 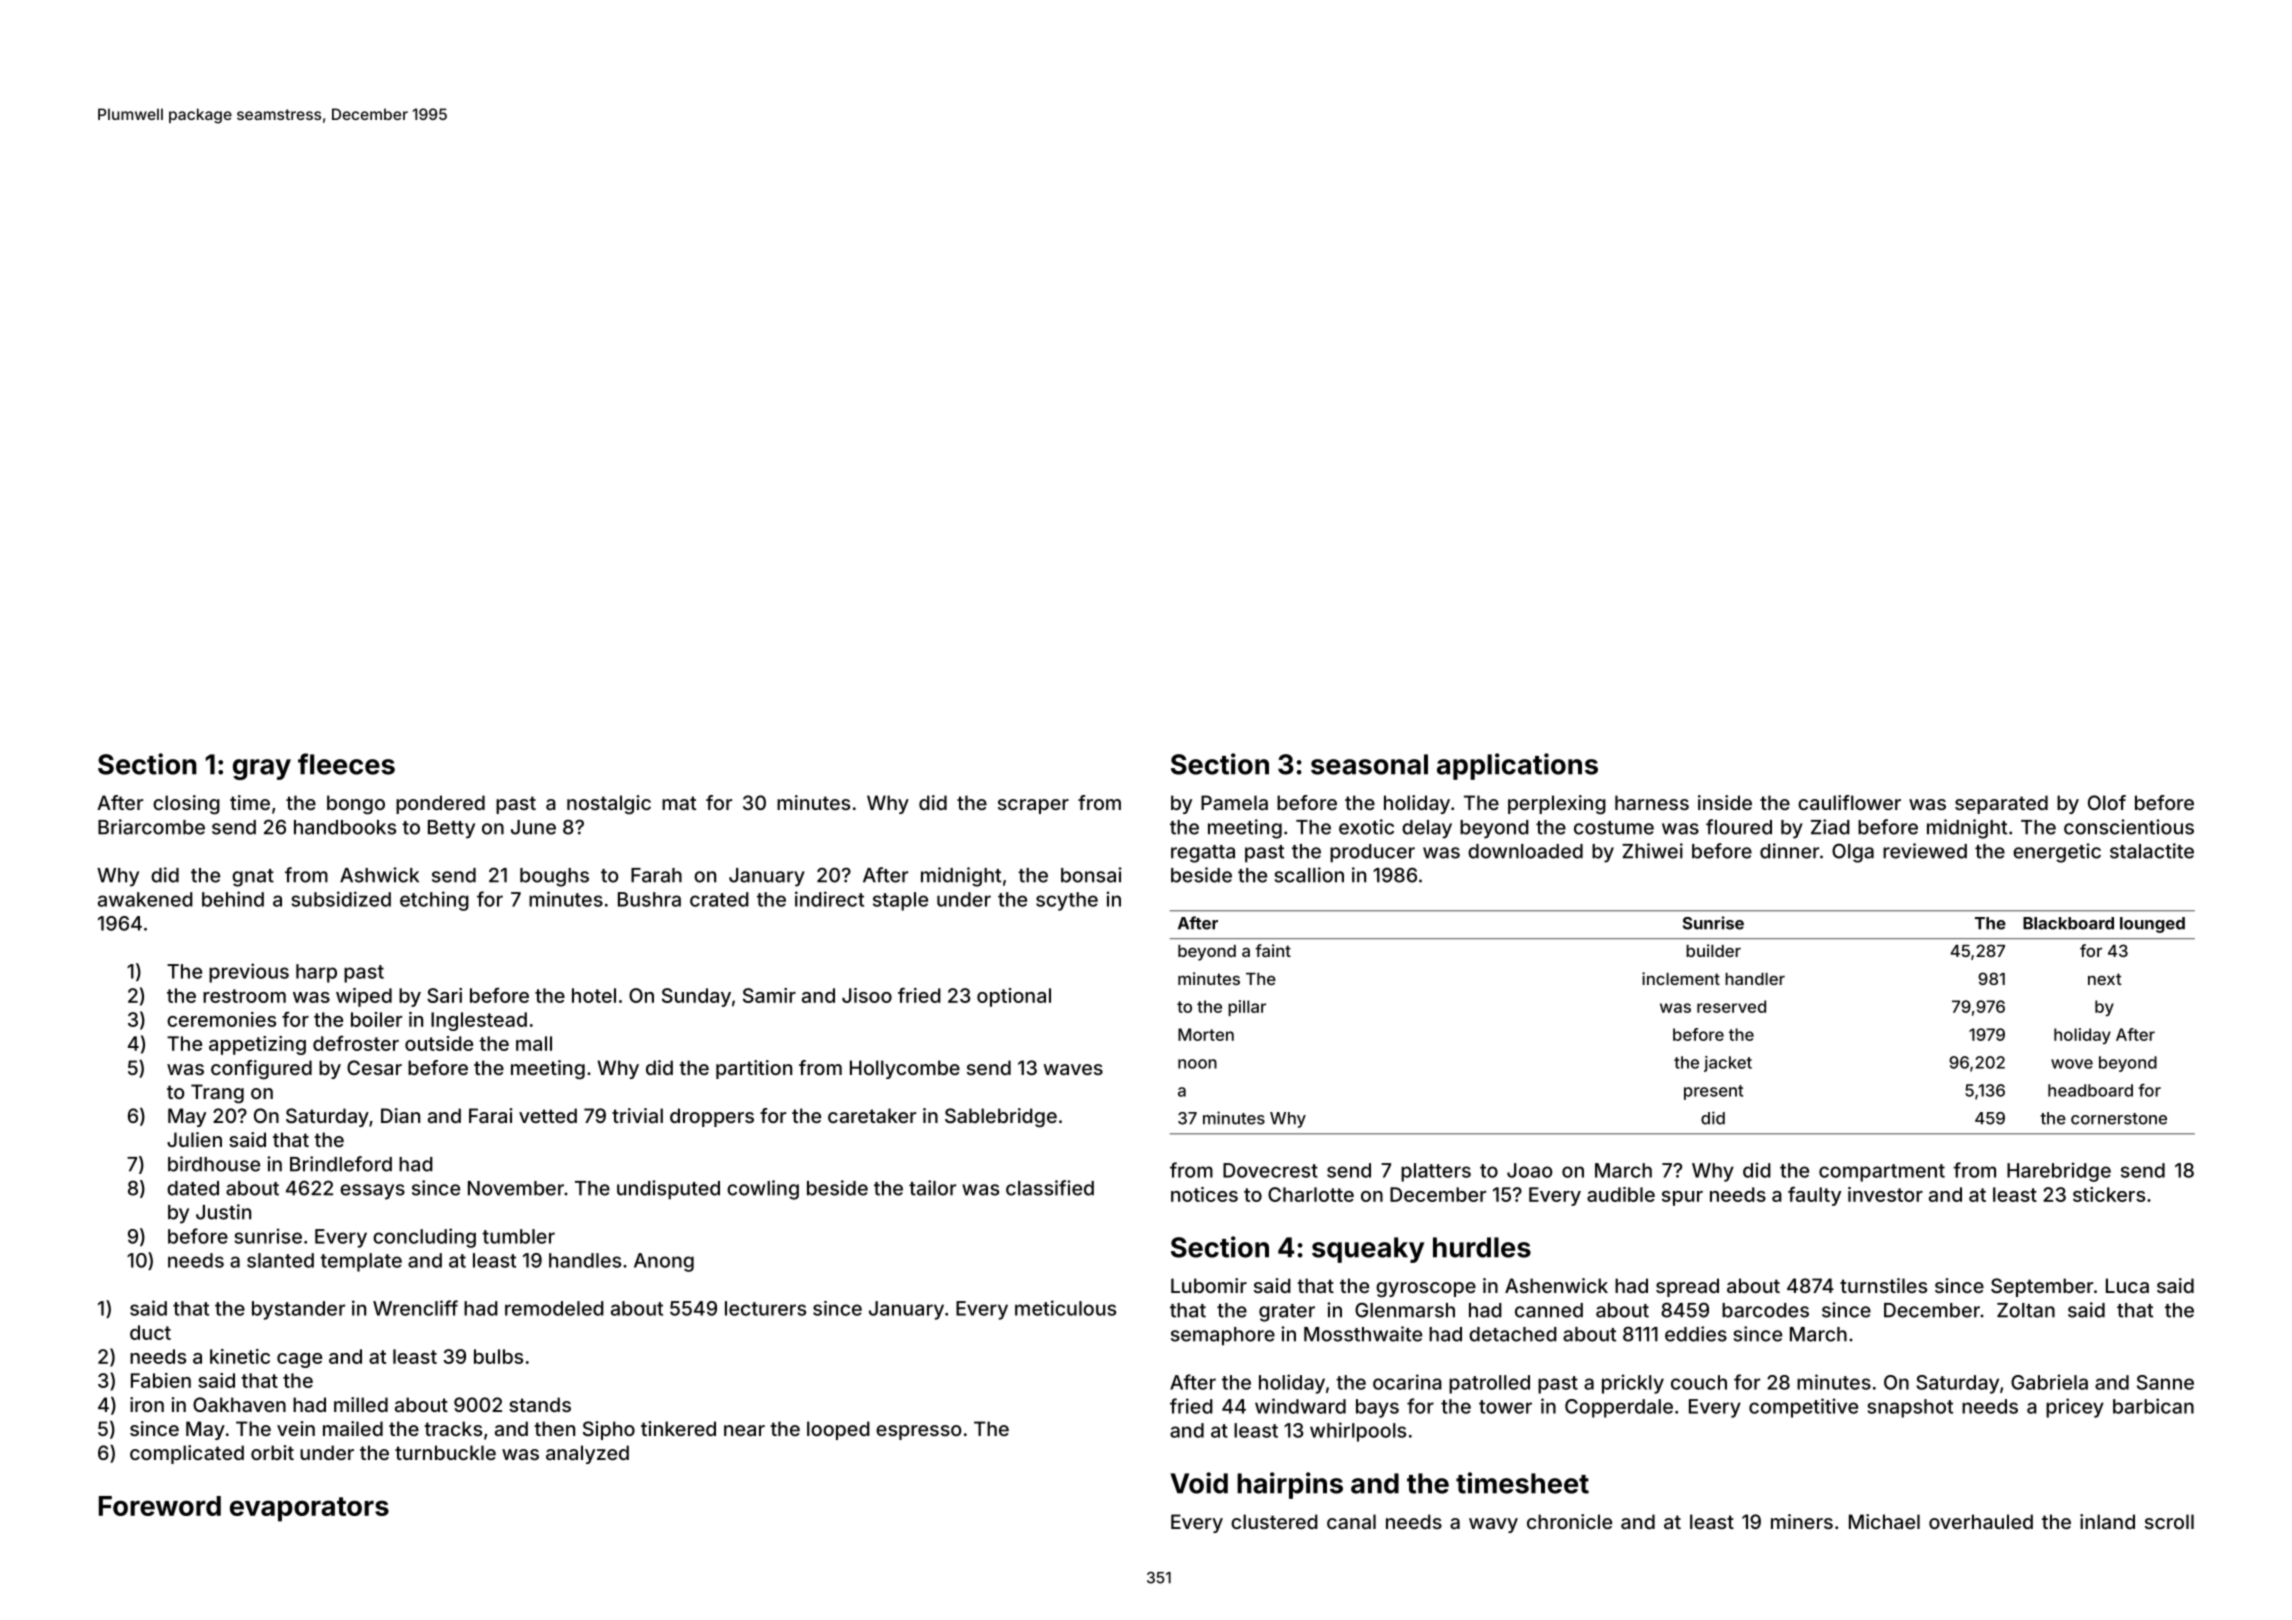 What do you see at coordinates (1197, 1064) in the screenshot?
I see `noon` at bounding box center [1197, 1064].
